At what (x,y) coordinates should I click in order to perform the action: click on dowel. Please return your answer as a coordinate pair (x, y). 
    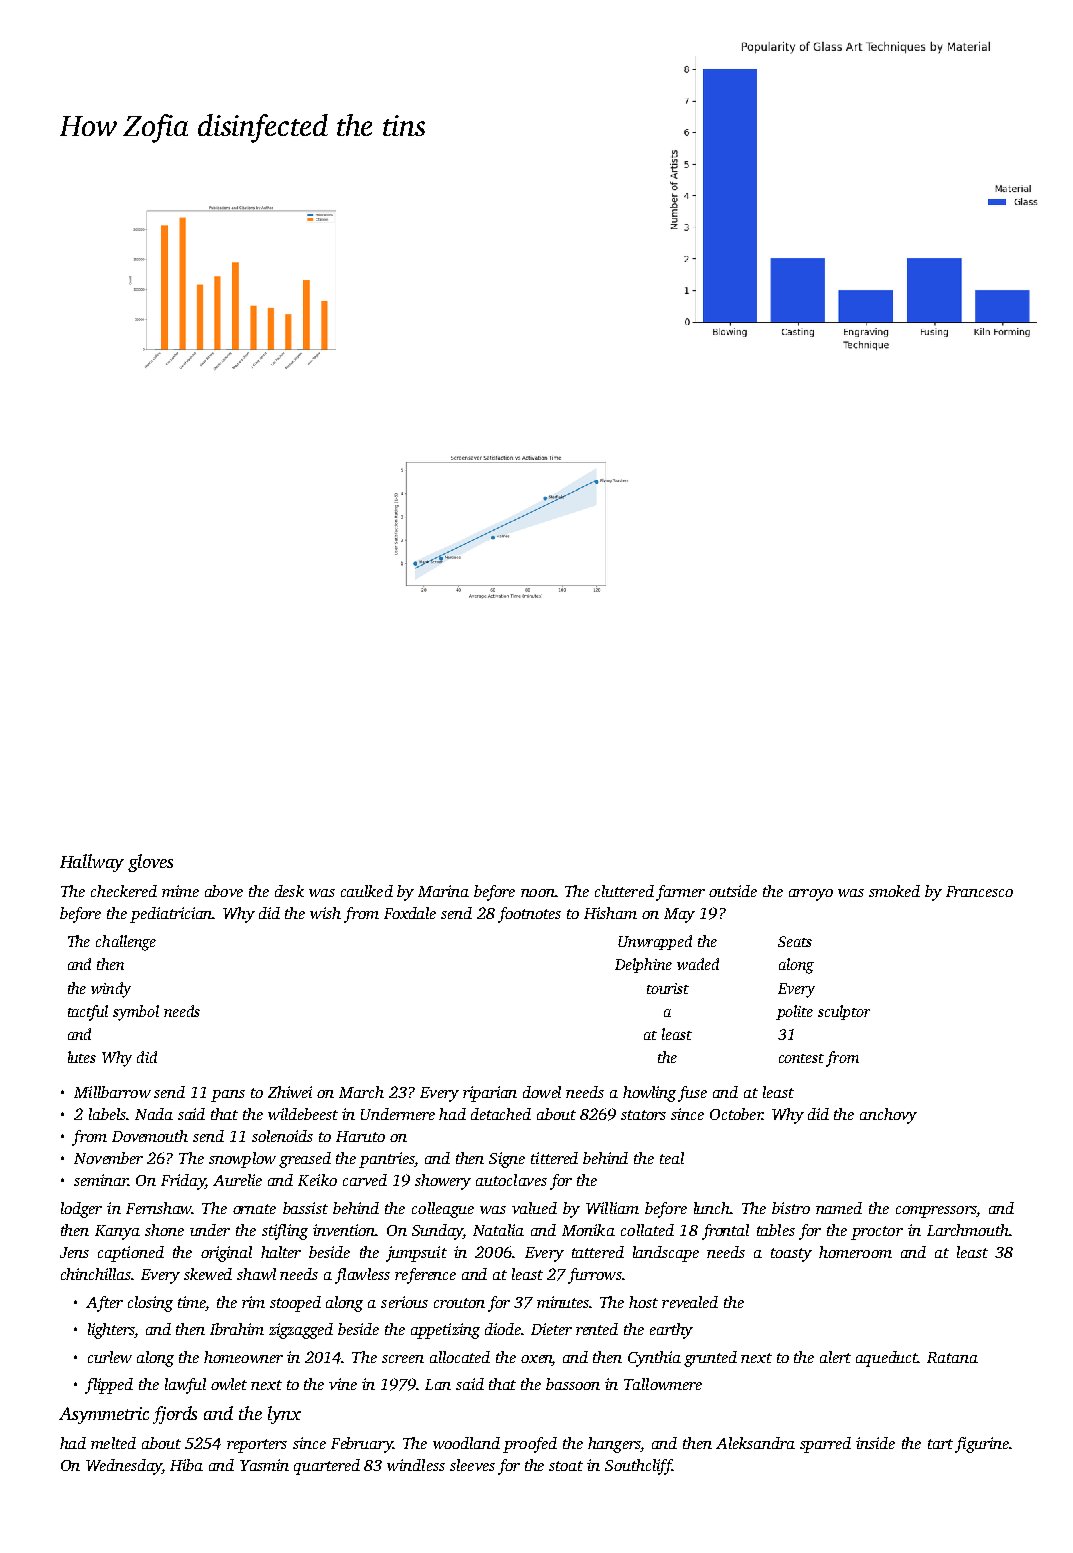
    Looking at the image, I should click on (542, 1092).
